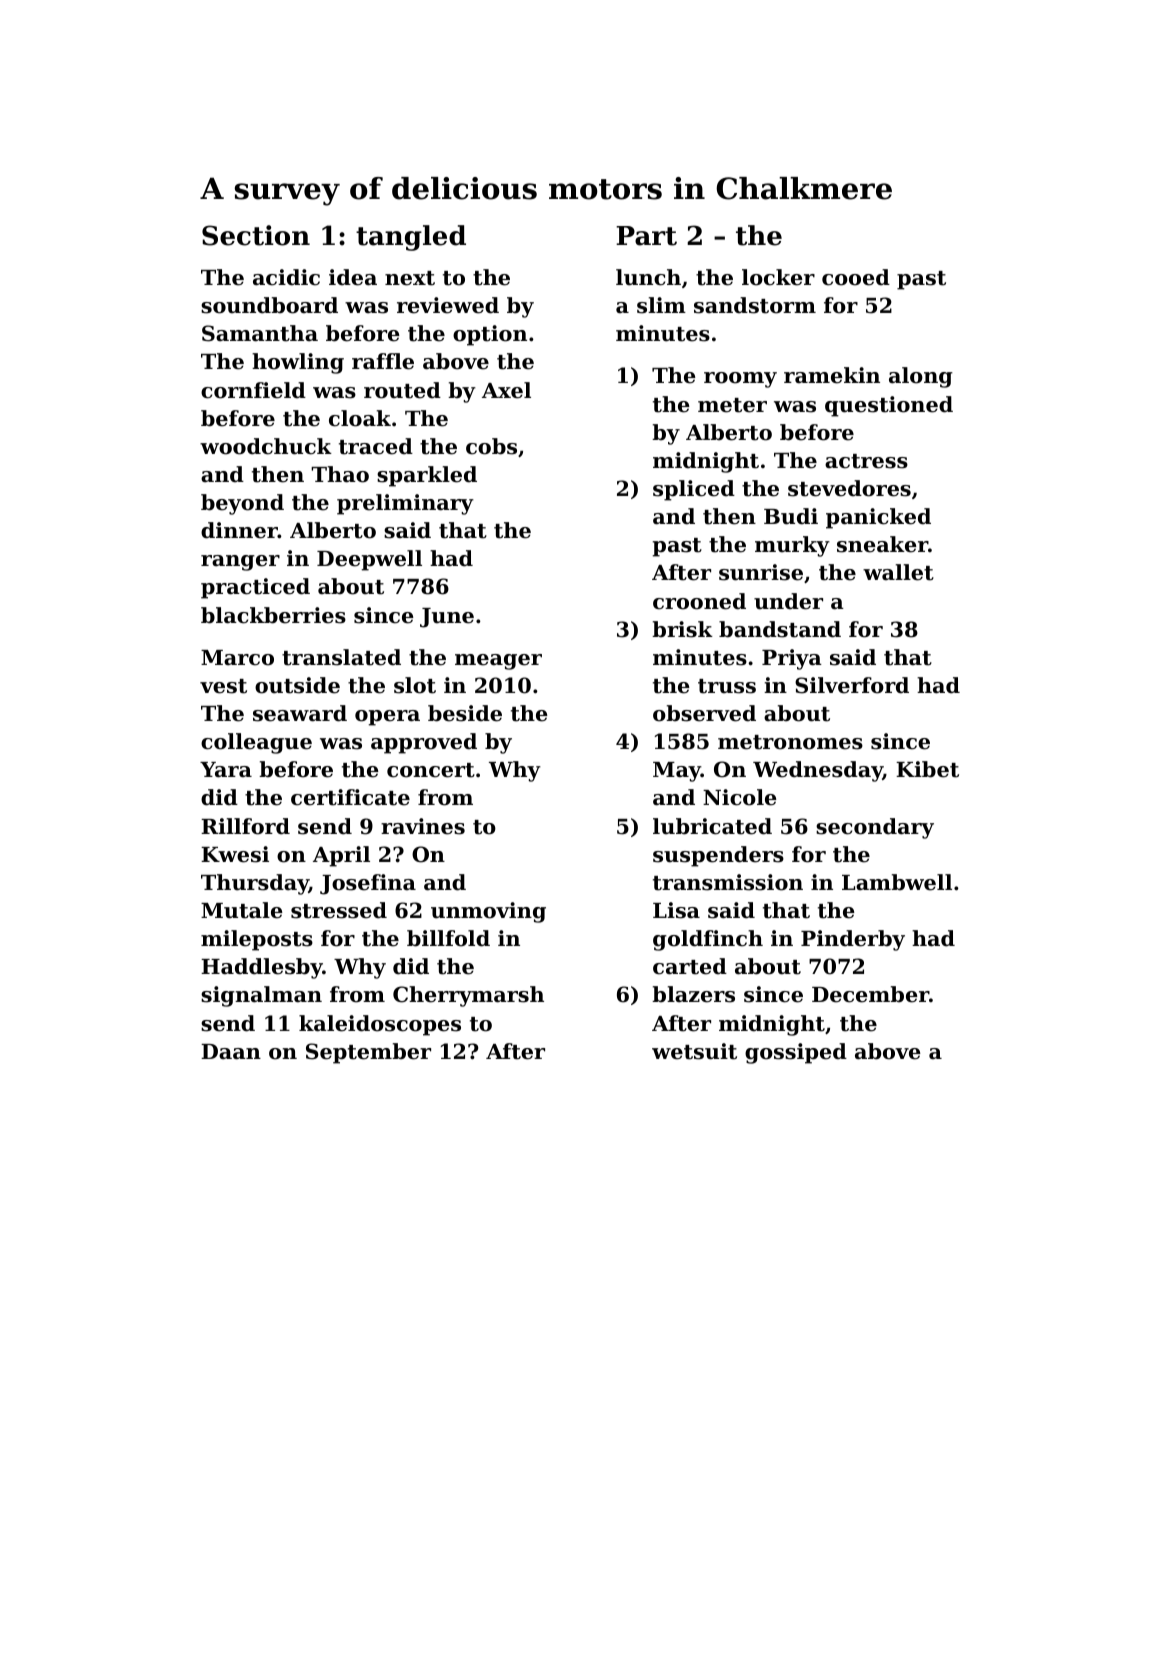 This page has width=1165, height=1654. I want to click on panicked, so click(878, 518).
